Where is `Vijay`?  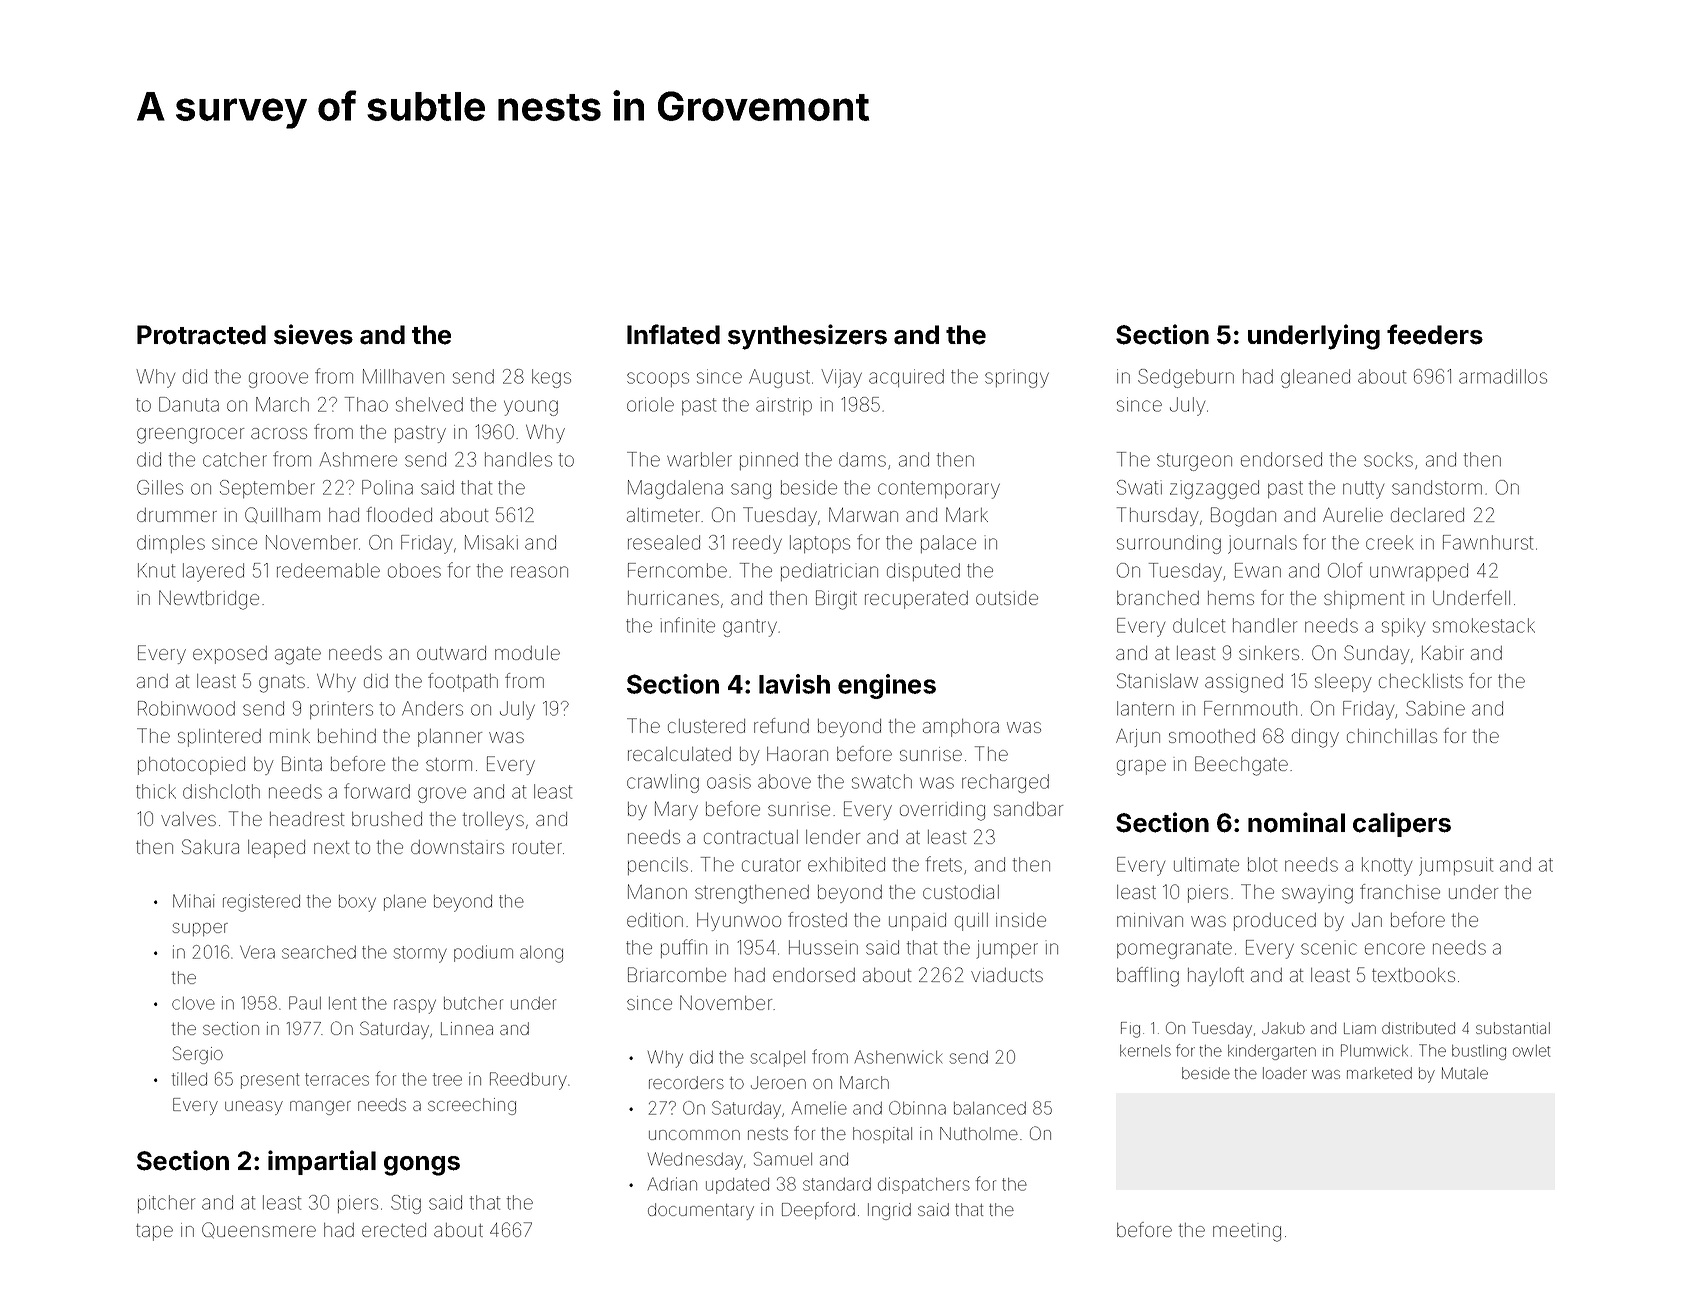
Vijay is located at coordinates (841, 378).
